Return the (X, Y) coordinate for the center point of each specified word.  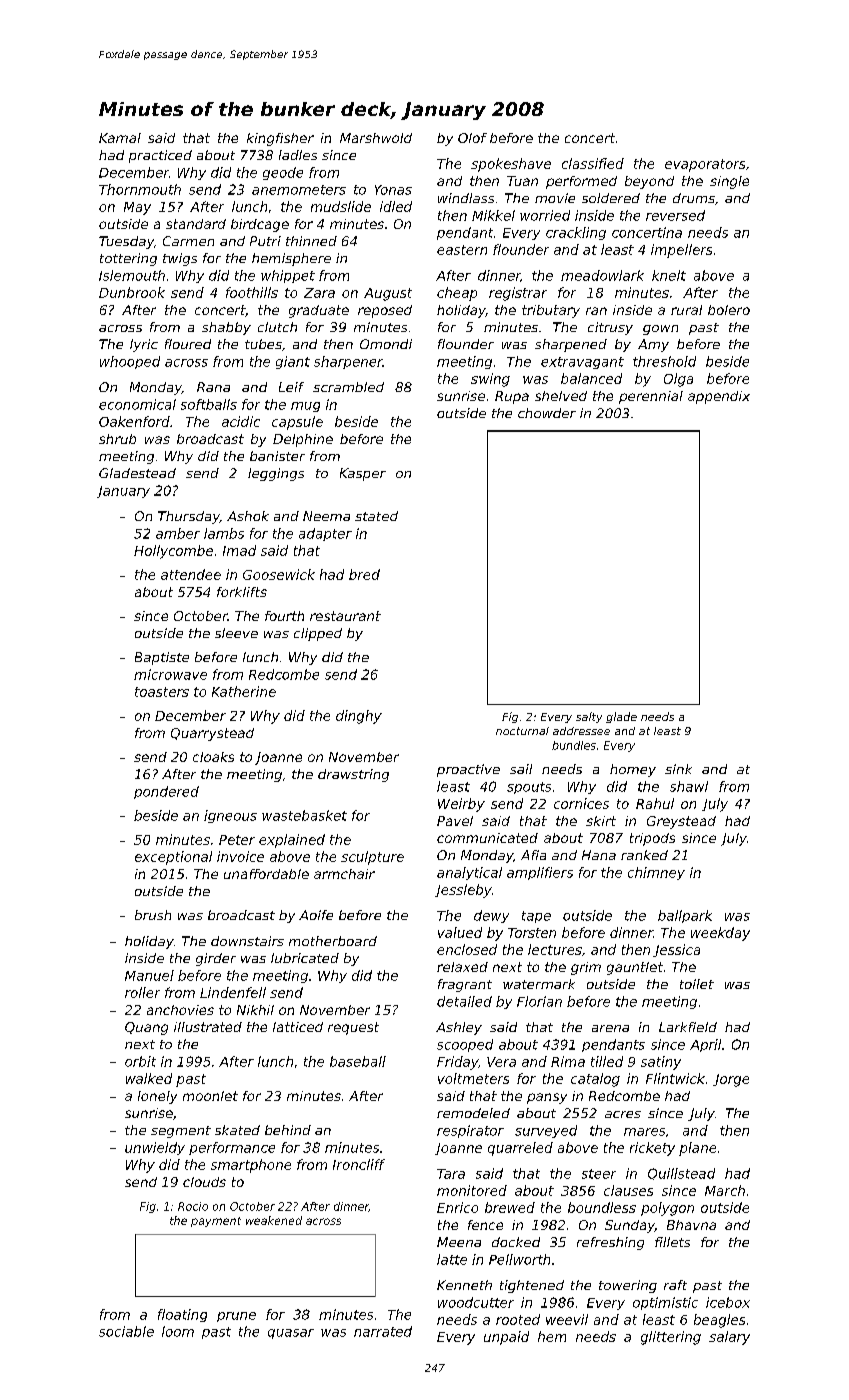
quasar (291, 1334)
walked (149, 1078)
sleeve (236, 633)
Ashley (459, 1028)
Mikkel (493, 215)
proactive (468, 770)
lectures (555, 949)
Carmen (188, 241)
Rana (213, 387)
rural (686, 310)
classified (593, 163)
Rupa (512, 397)
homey (633, 770)
